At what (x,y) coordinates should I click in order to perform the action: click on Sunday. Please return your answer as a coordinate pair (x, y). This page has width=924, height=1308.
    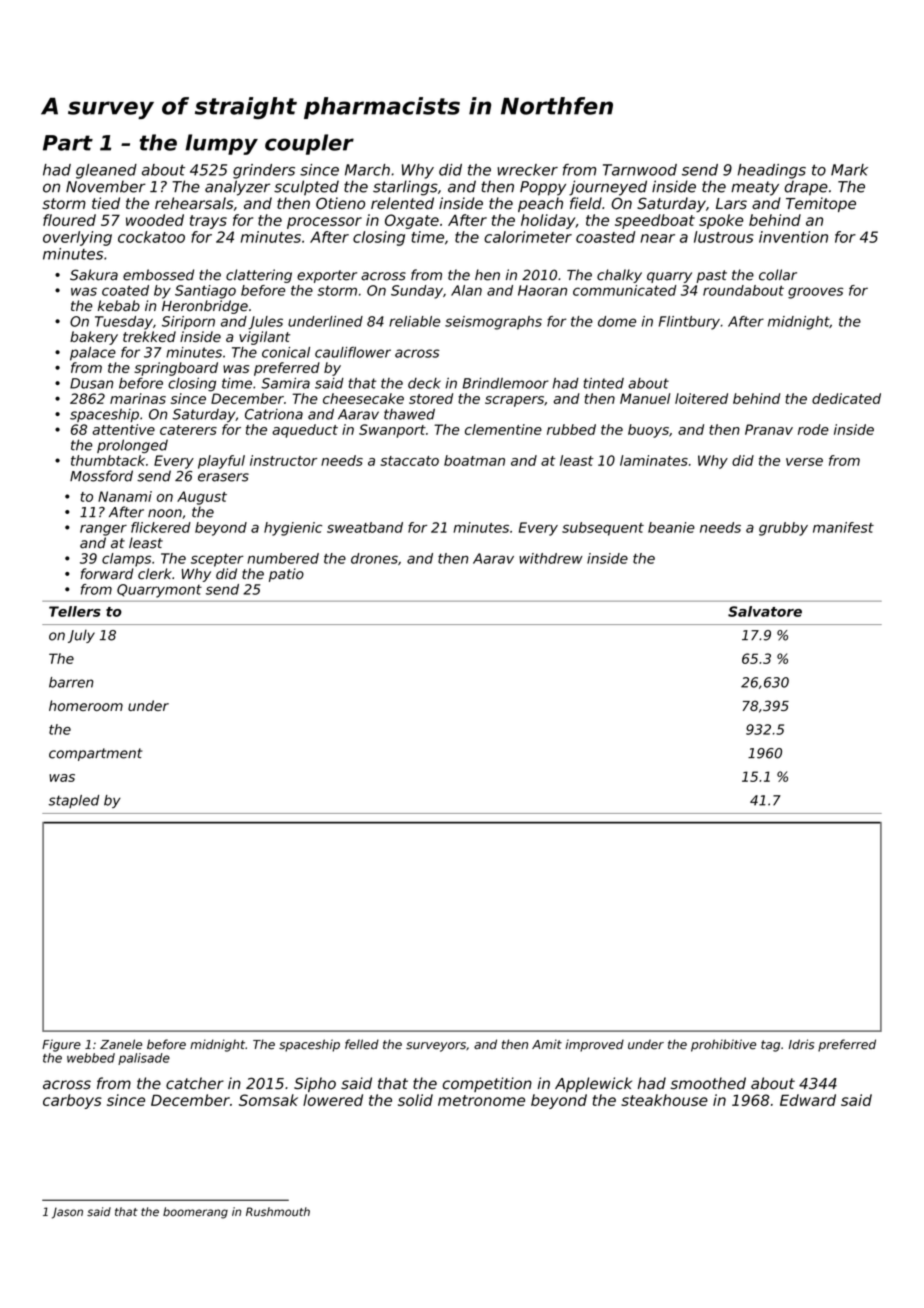
    Looking at the image, I should click on (417, 292).
